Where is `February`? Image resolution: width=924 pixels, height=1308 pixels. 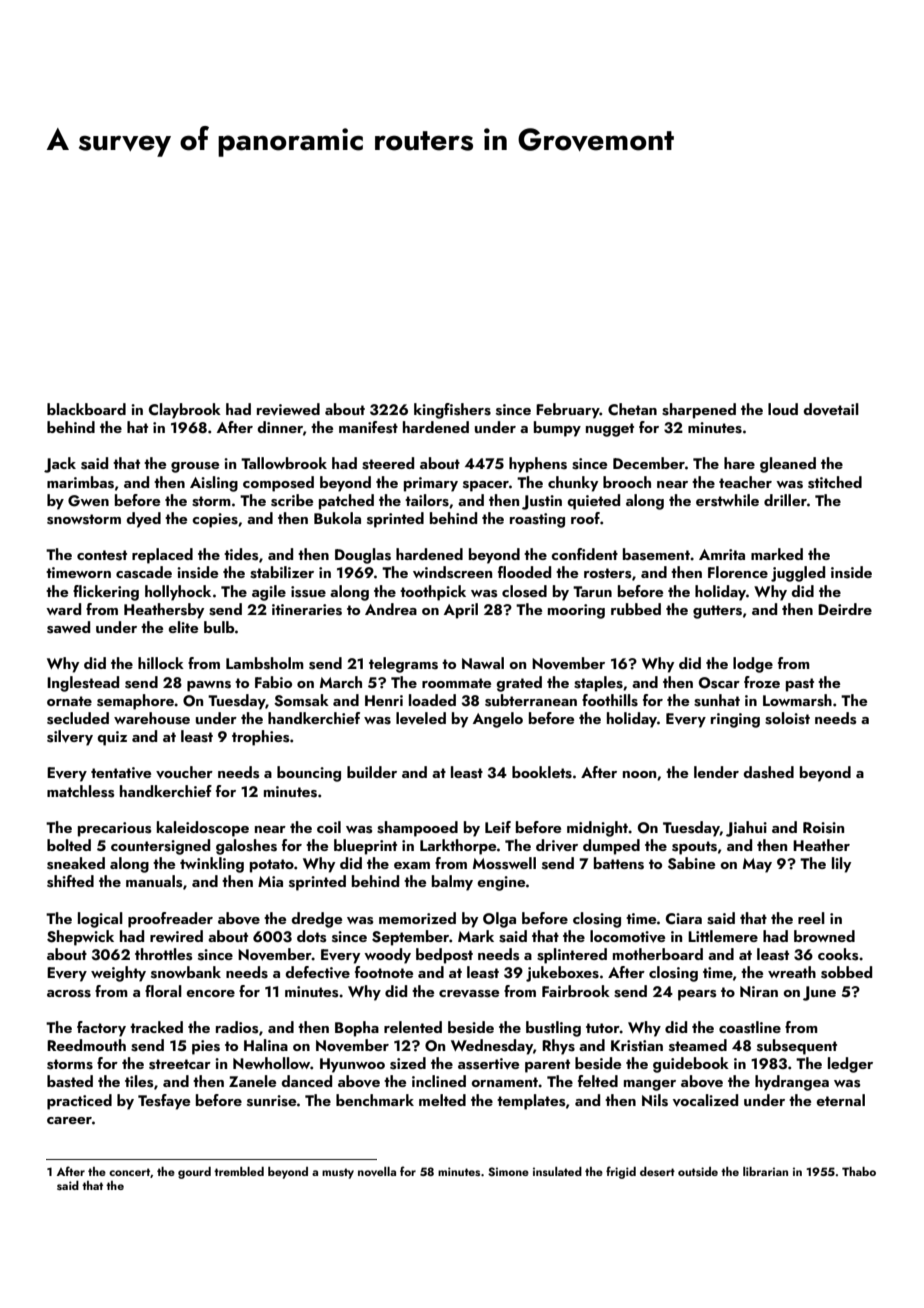
February is located at coordinates (568, 411).
